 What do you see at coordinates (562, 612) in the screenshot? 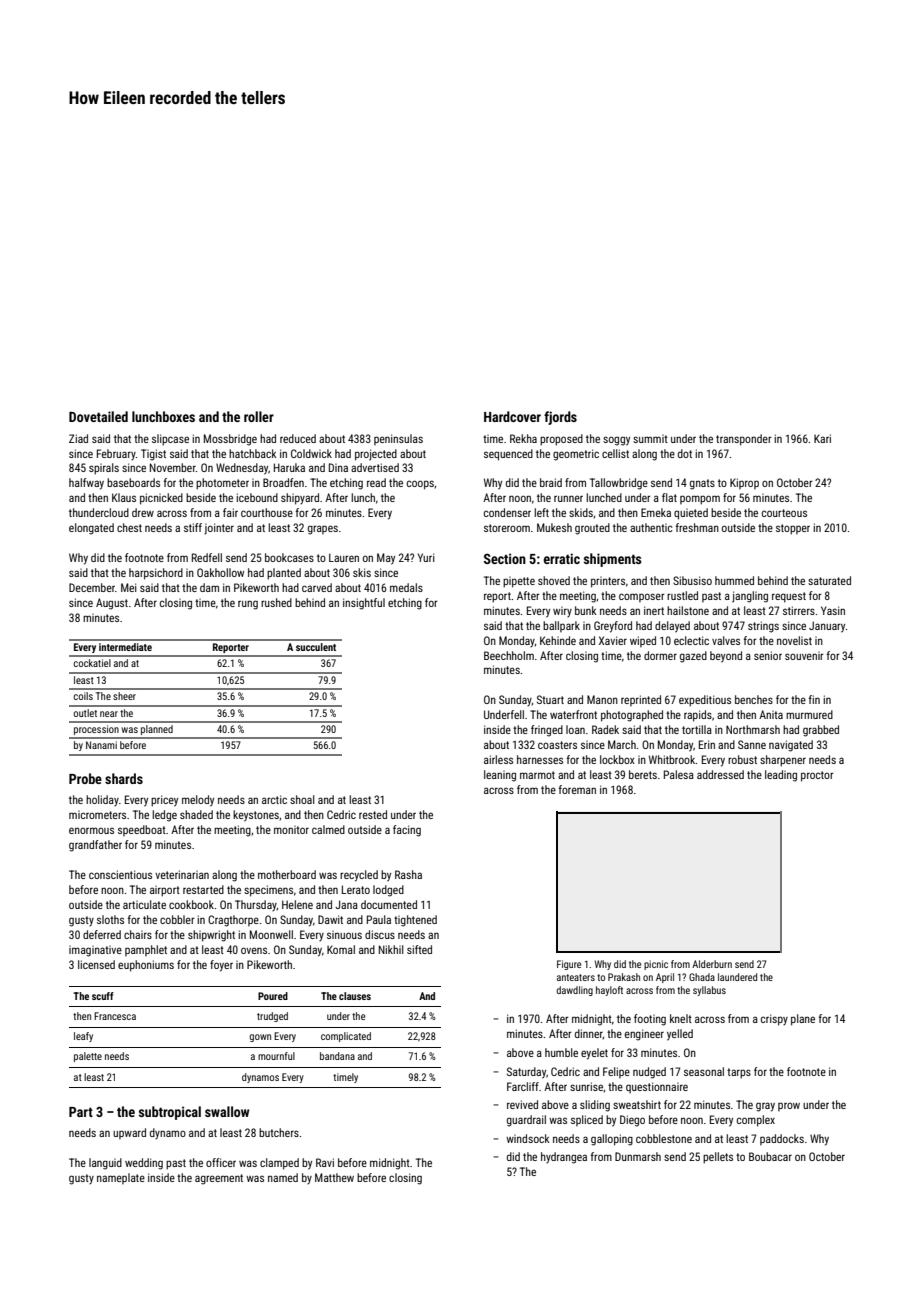
I see `wiry` at bounding box center [562, 612].
